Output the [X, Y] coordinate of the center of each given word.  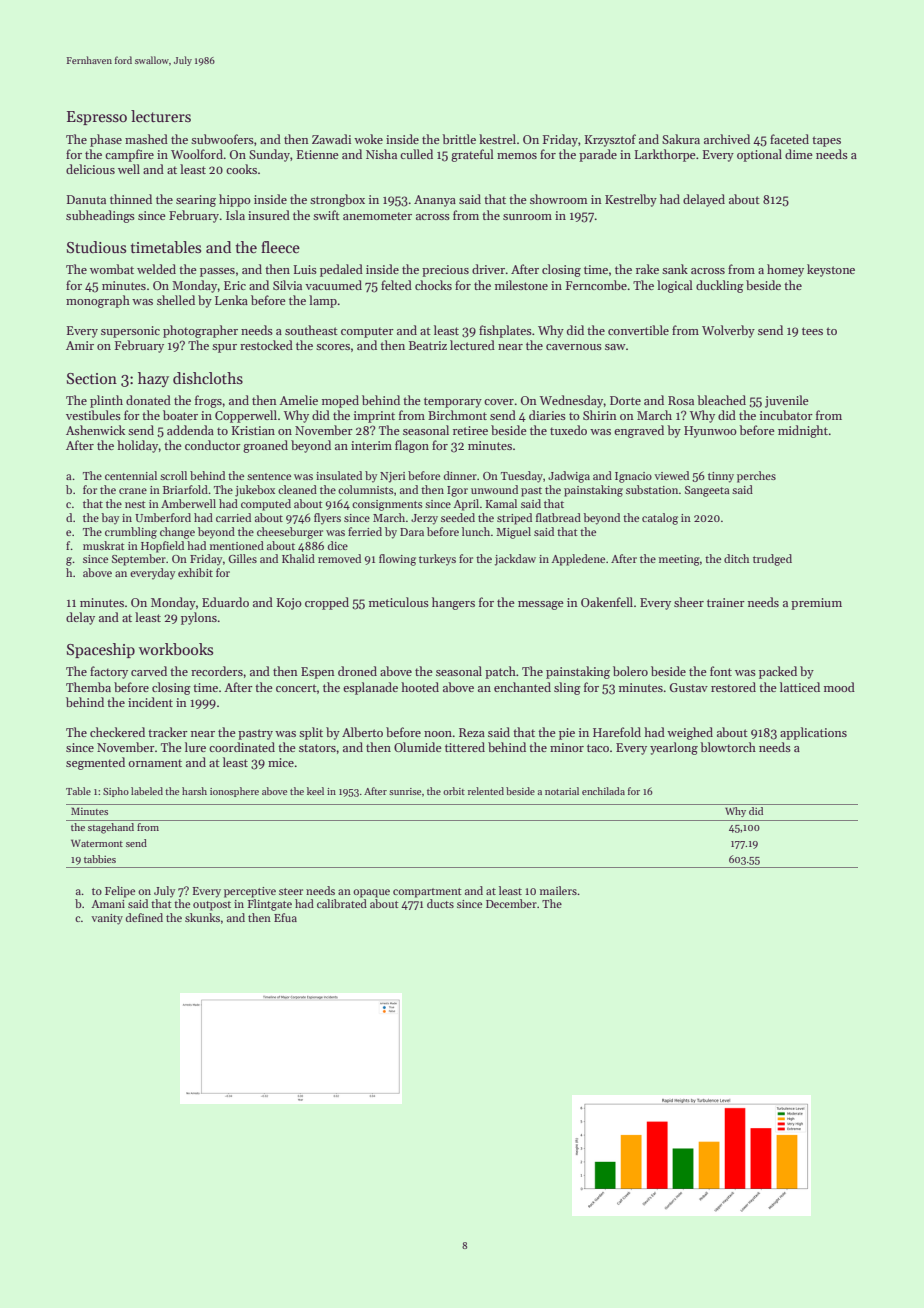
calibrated [342, 903]
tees [812, 331]
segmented [95, 763]
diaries [547, 415]
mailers [558, 890]
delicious [90, 169]
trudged [772, 560]
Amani [108, 904]
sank [675, 269]
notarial [562, 791]
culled [416, 154]
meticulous [399, 602]
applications [813, 733]
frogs [208, 401]
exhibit [195, 572]
